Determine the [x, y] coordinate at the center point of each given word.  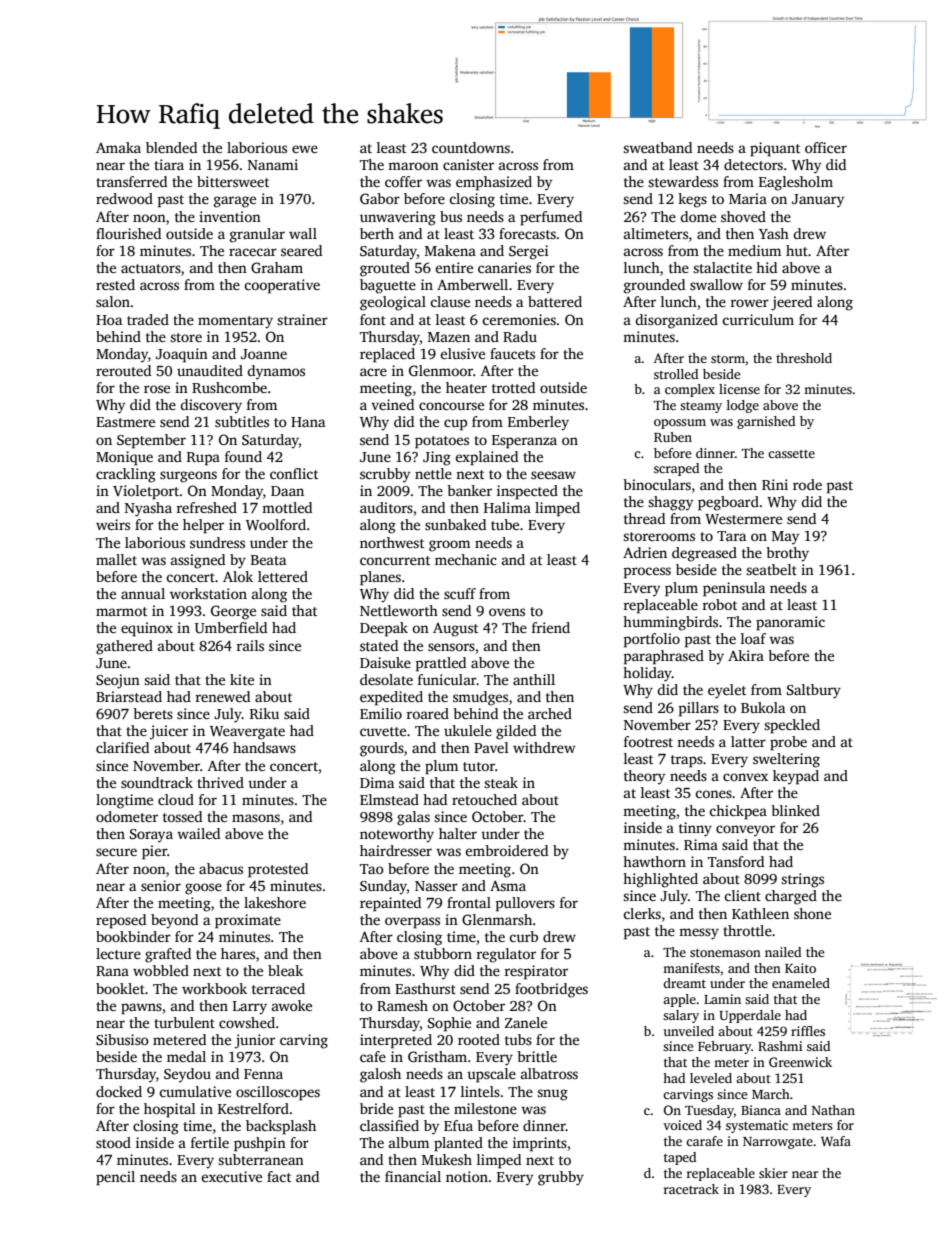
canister [468, 164]
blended [171, 147]
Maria [748, 198]
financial [413, 1176]
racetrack [691, 1189]
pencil [115, 1178]
